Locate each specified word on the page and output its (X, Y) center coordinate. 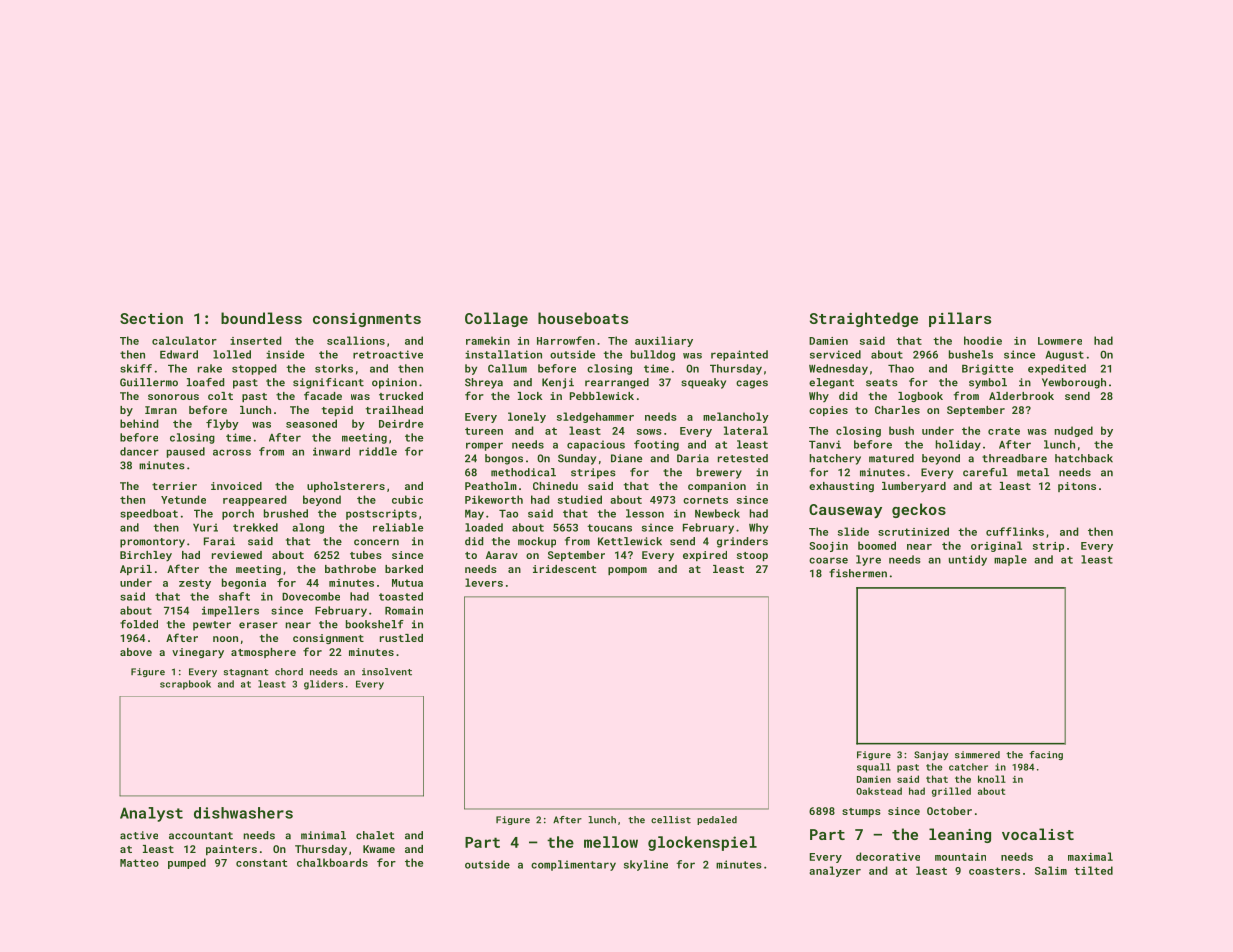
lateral (746, 430)
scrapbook (185, 685)
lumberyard (914, 487)
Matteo (139, 863)
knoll (992, 779)
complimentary (573, 865)
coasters (994, 871)
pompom (627, 571)
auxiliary (664, 341)
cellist (671, 820)
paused (186, 452)
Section (151, 318)
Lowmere (1060, 341)
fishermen (858, 573)
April (136, 570)
